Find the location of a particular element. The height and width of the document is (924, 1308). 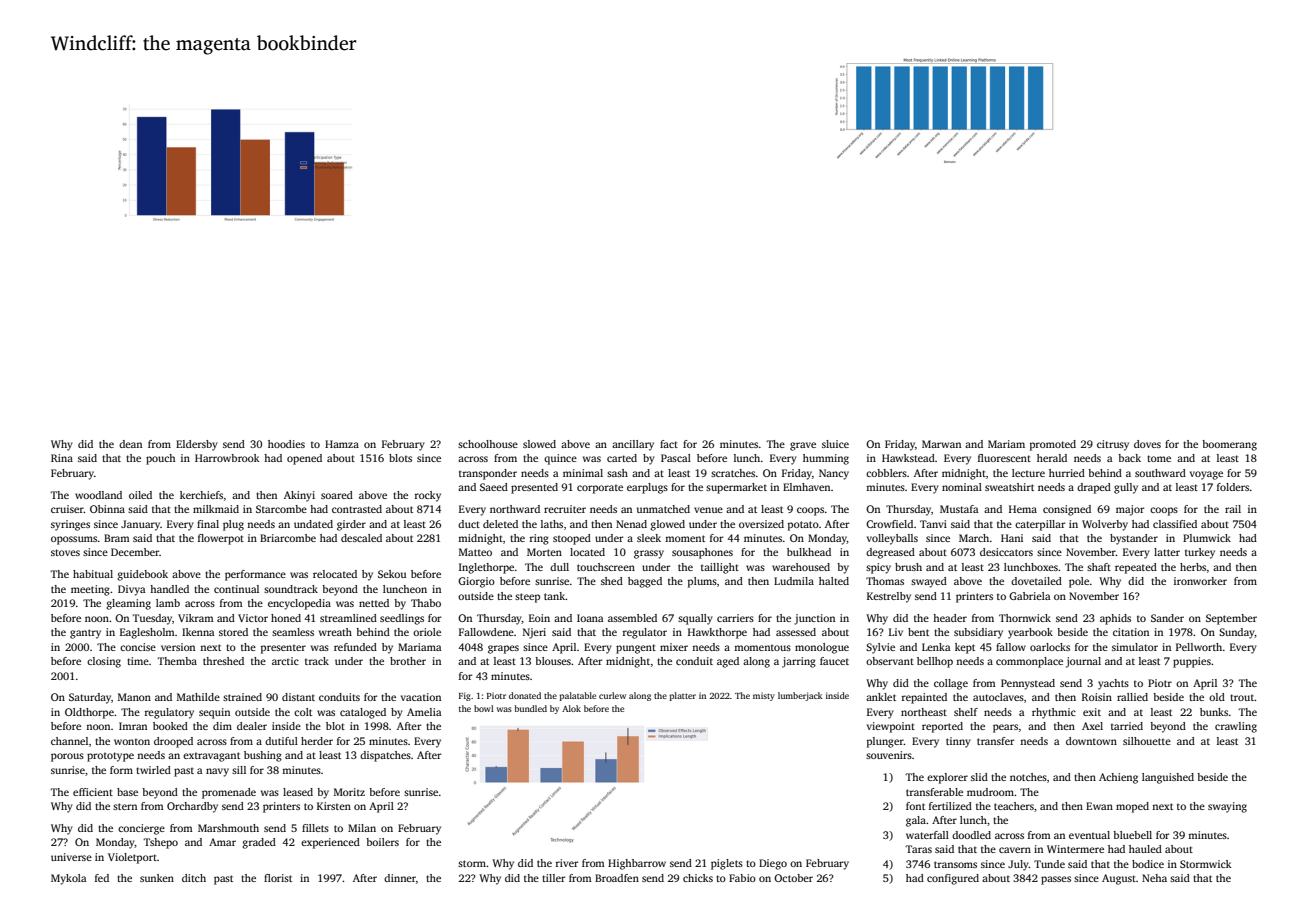

plunger is located at coordinates (885, 742).
